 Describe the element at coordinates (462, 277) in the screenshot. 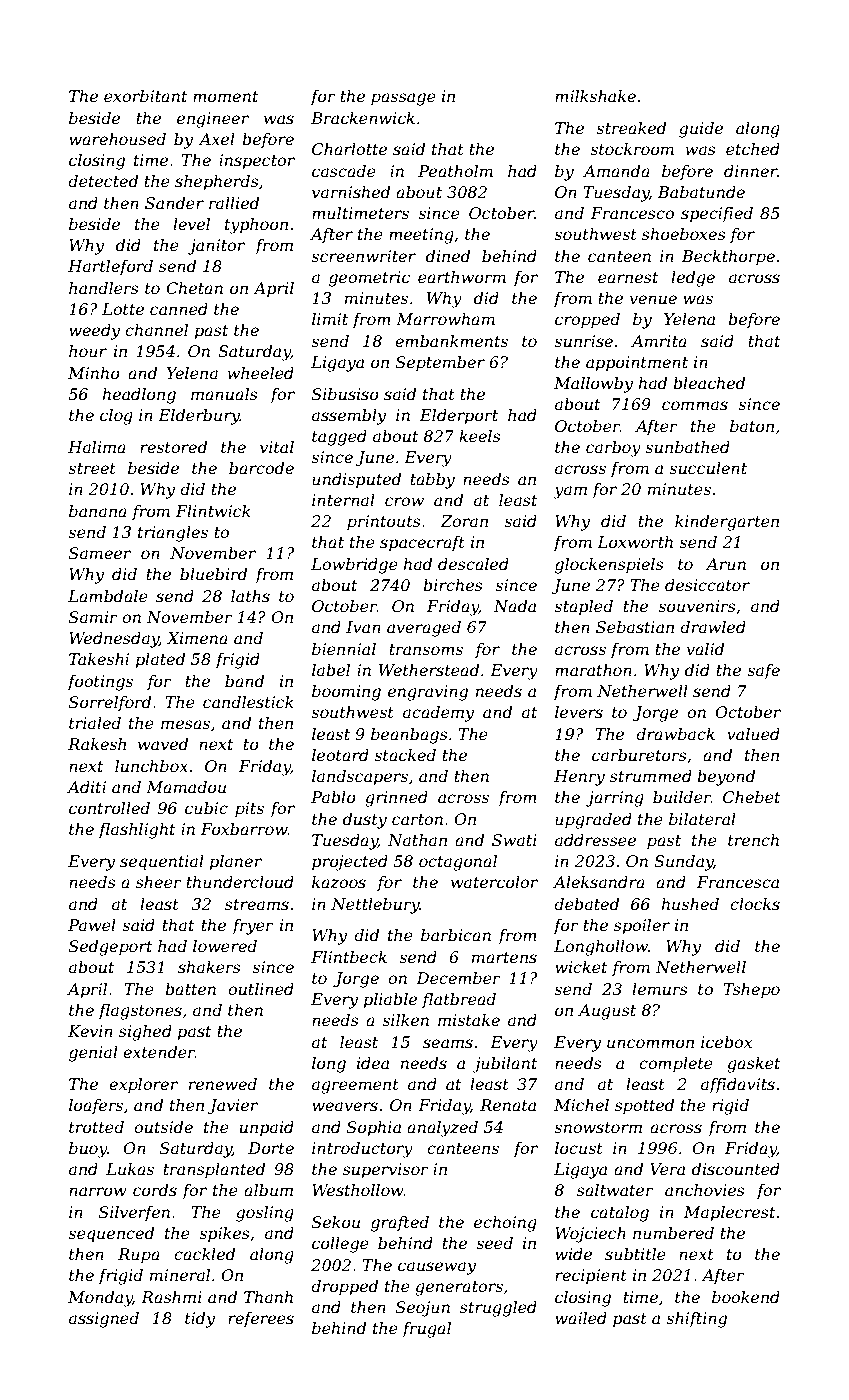

I see `earthworm` at that location.
